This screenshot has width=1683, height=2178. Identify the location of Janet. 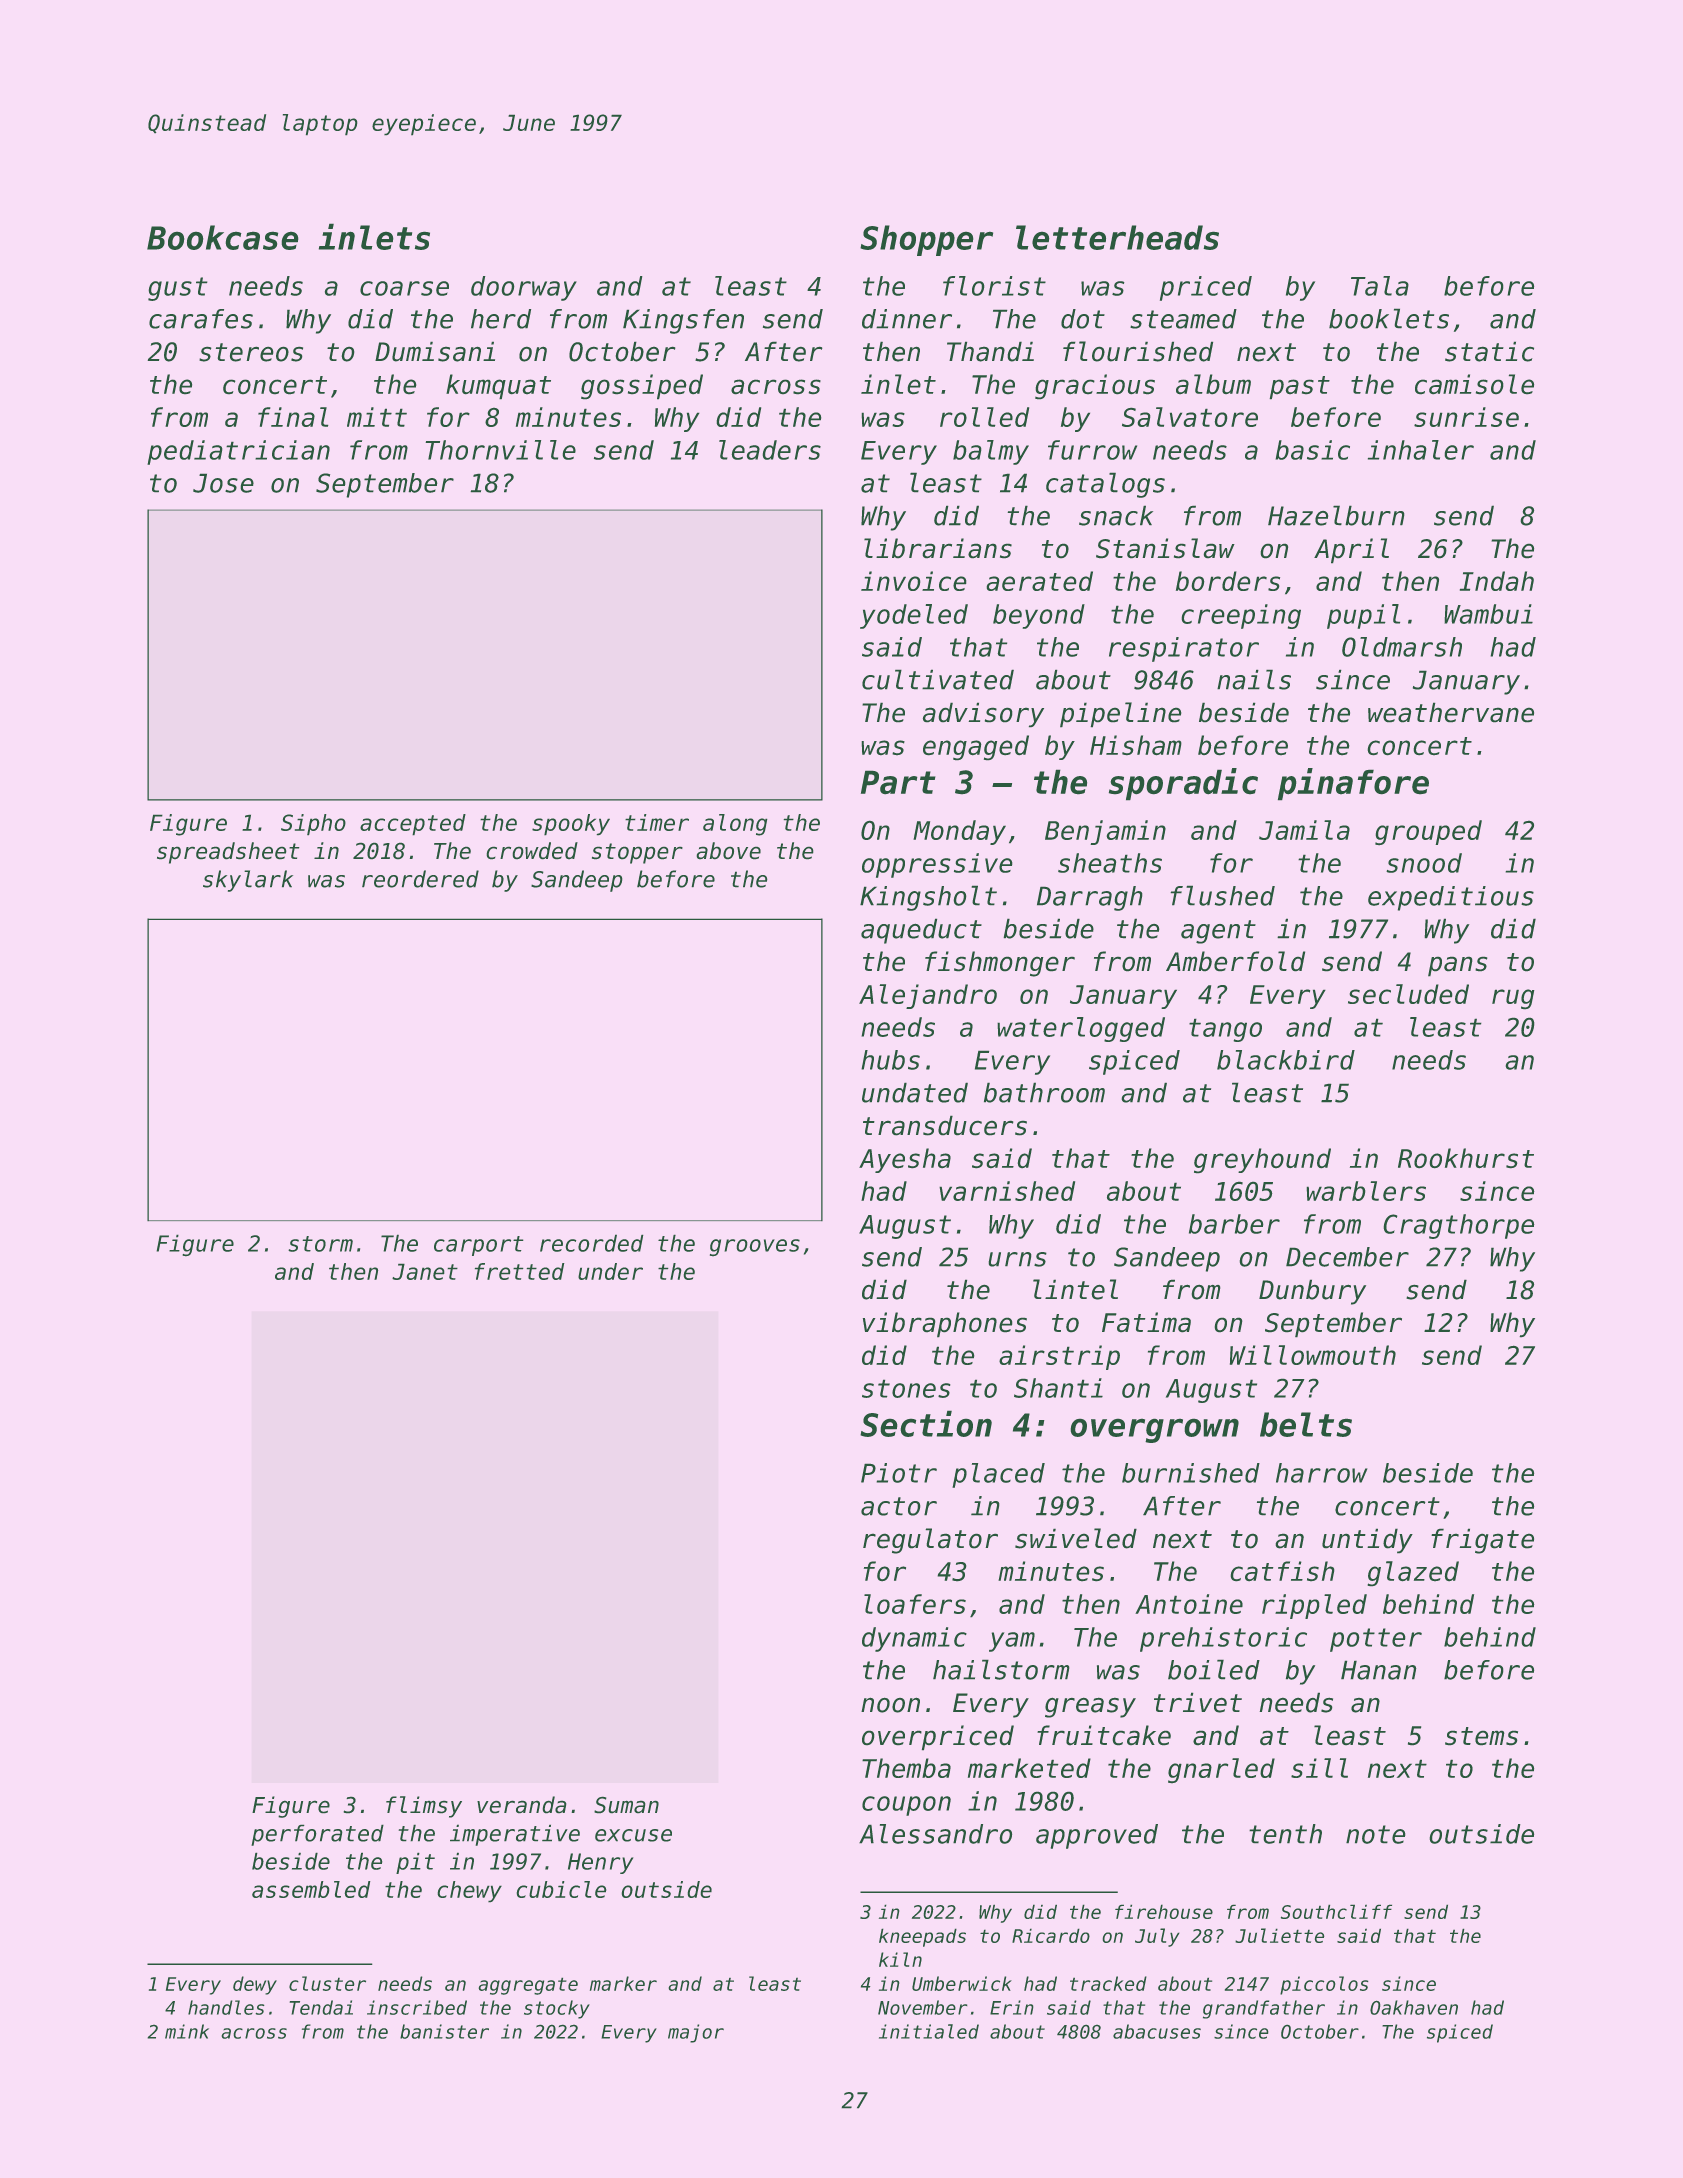
(425, 1271).
